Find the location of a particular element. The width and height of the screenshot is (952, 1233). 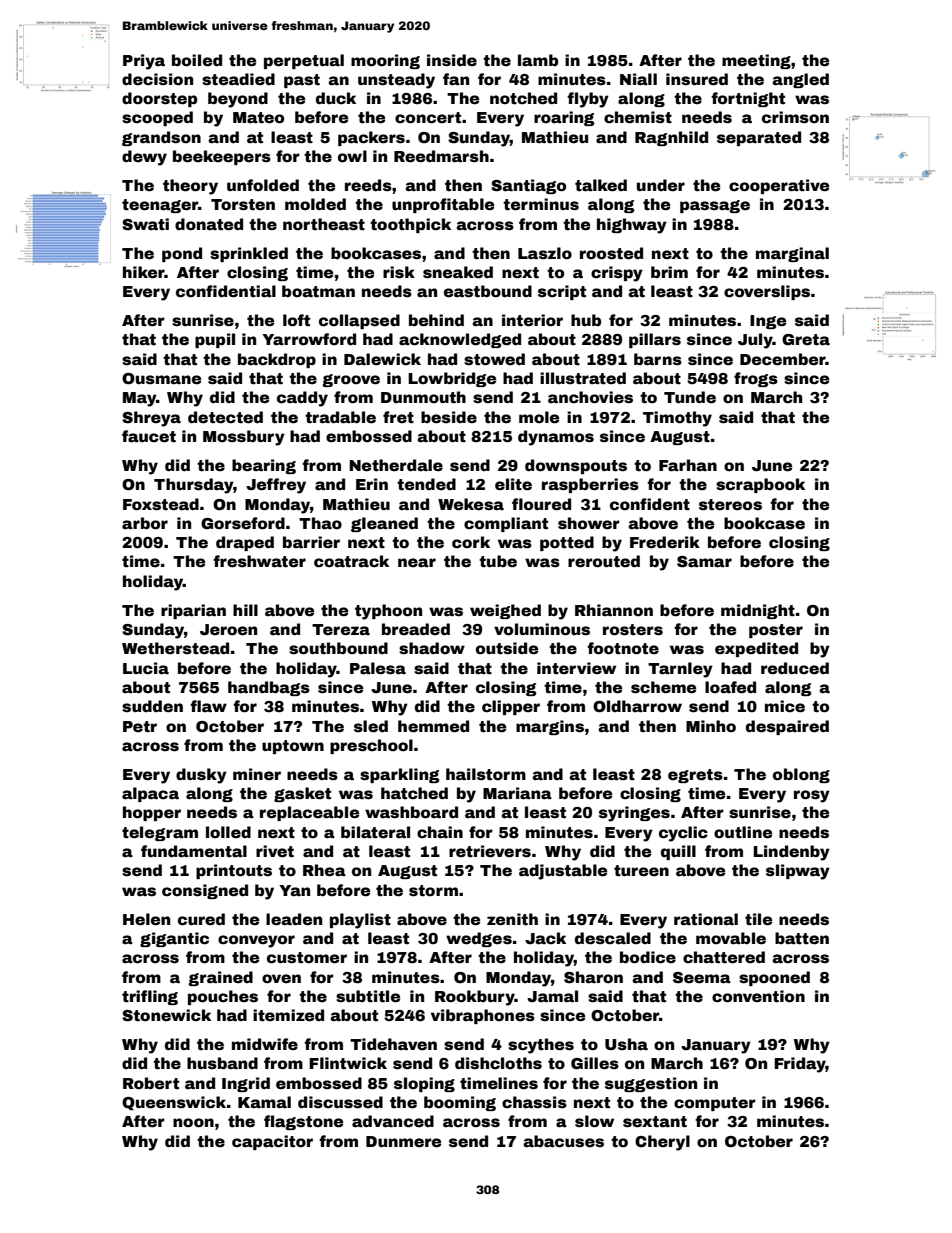

Niall is located at coordinates (638, 79).
